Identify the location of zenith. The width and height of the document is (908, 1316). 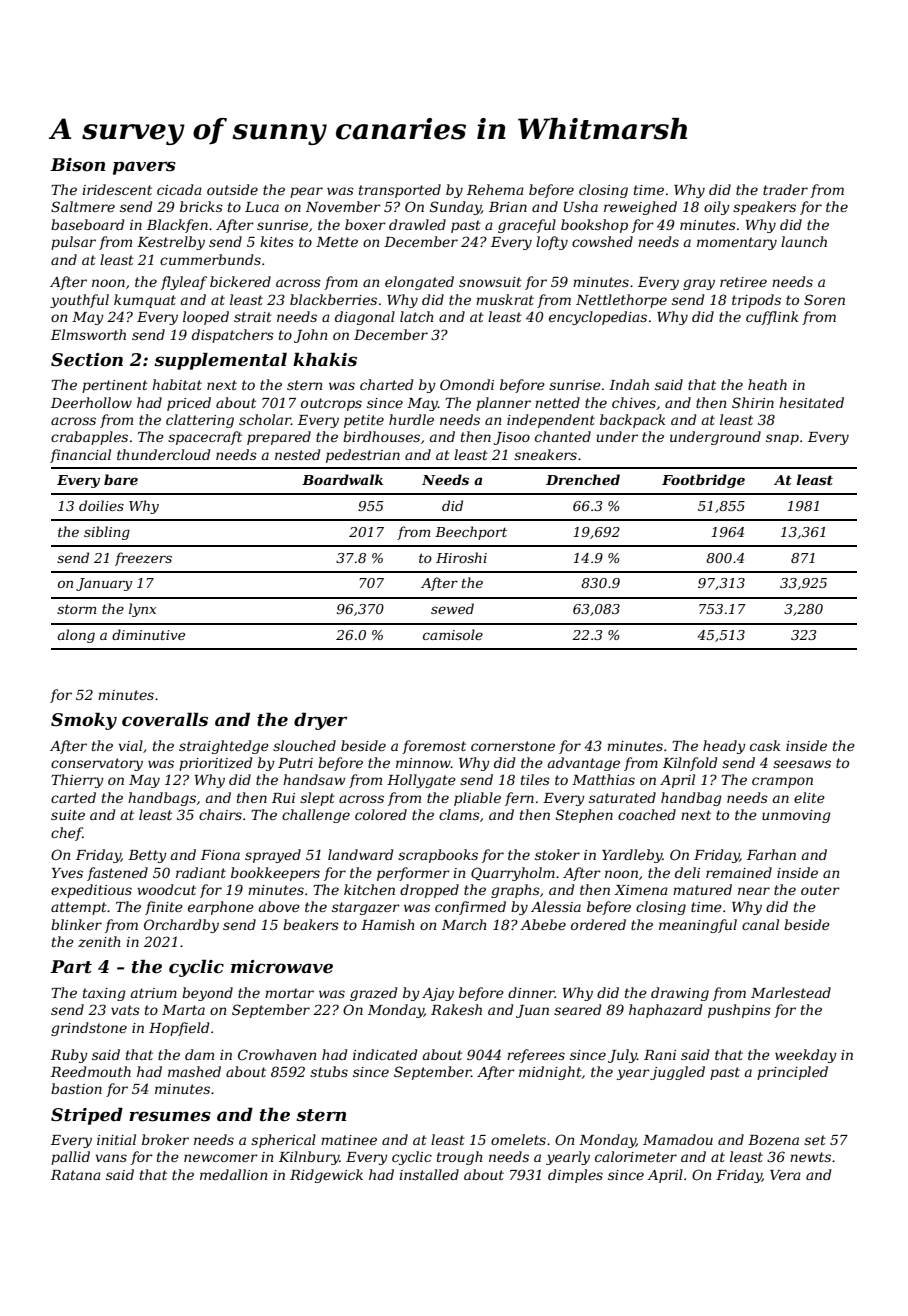
(99, 942).
